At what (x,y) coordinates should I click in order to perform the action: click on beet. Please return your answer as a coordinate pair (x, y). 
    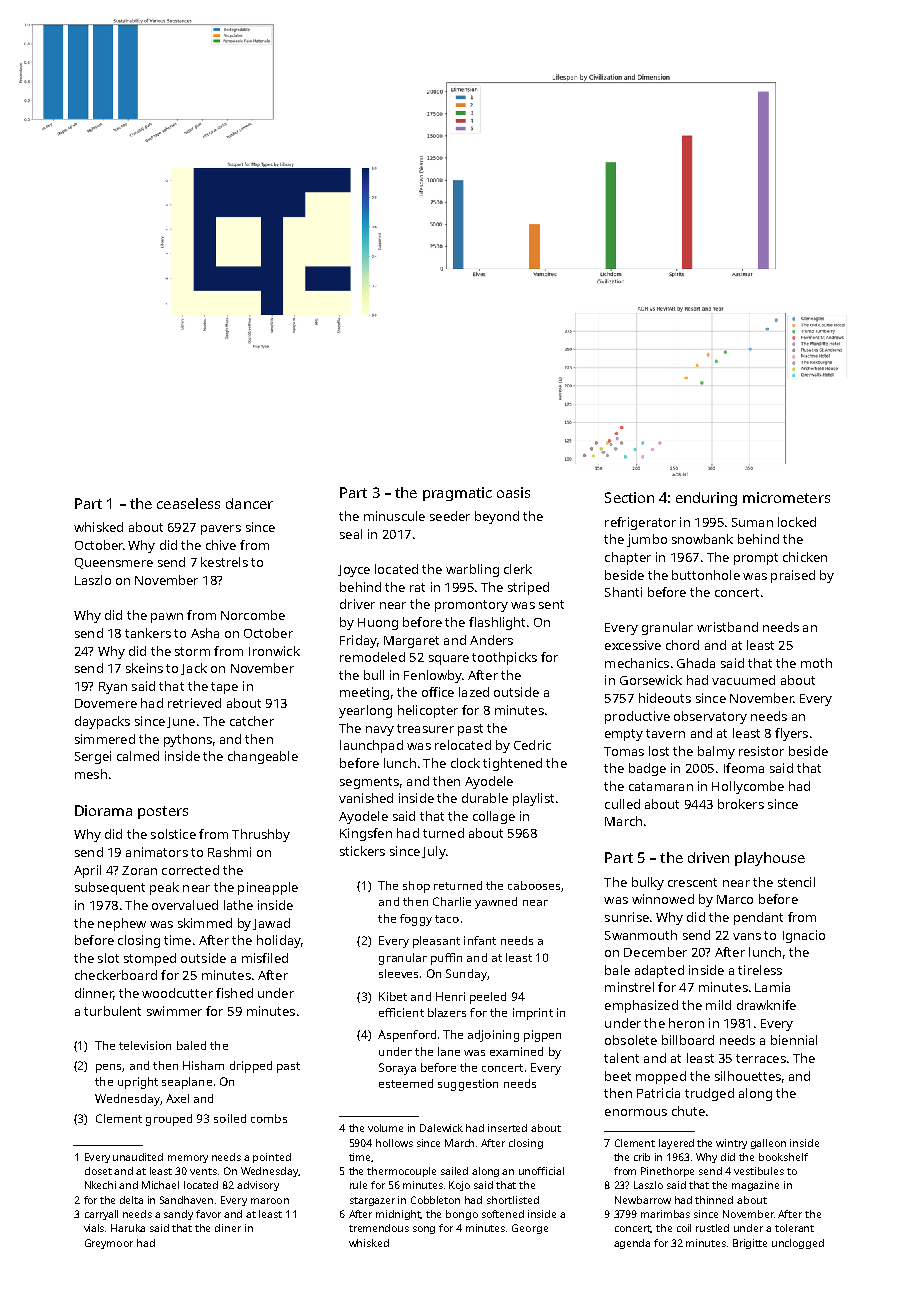
    Looking at the image, I should click on (618, 1076).
